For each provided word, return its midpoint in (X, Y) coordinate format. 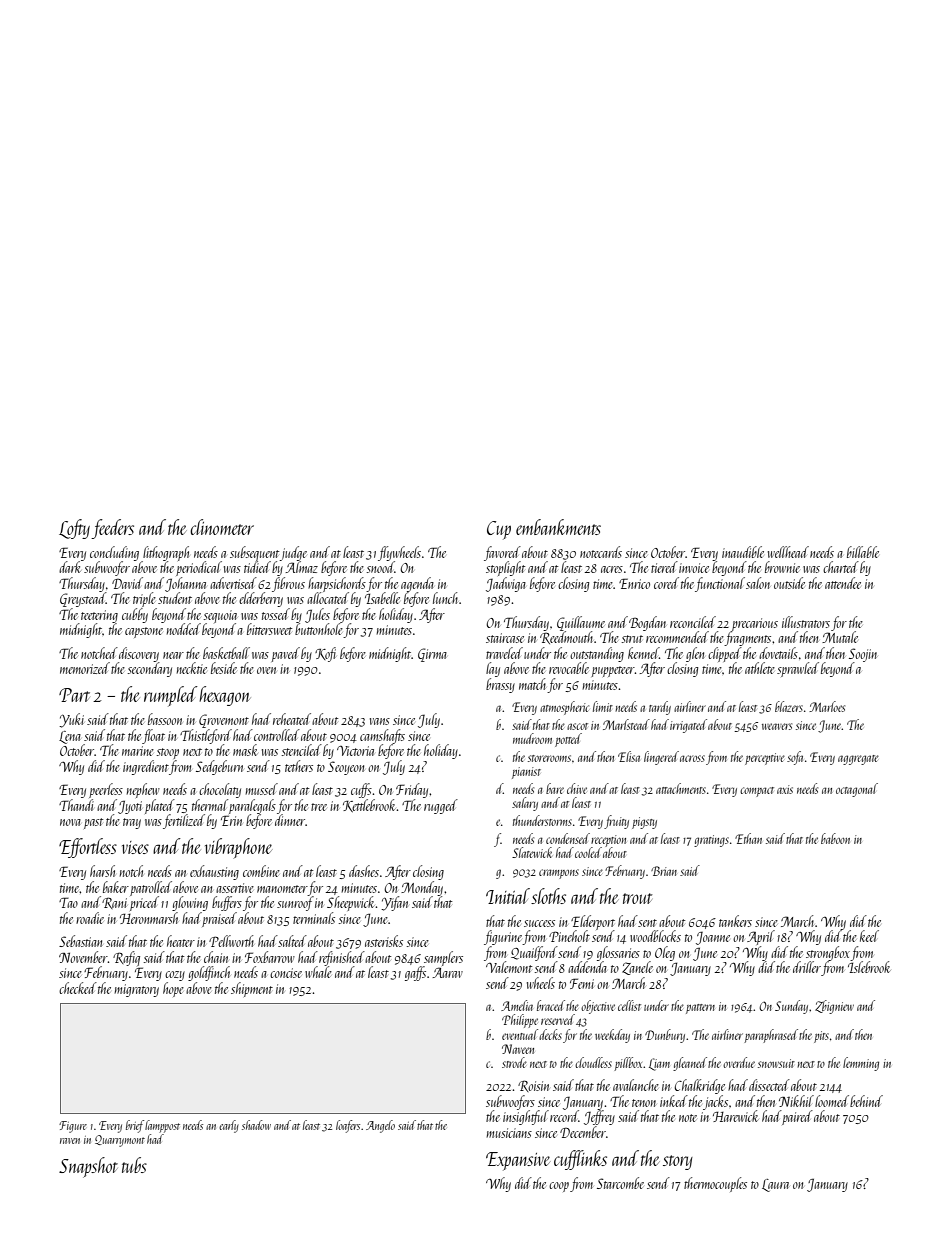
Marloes (827, 706)
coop (559, 1187)
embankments (558, 527)
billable (863, 552)
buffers (227, 903)
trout (637, 898)
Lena (70, 737)
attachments (681, 788)
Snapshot (88, 1167)
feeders (112, 529)
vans (380, 721)
